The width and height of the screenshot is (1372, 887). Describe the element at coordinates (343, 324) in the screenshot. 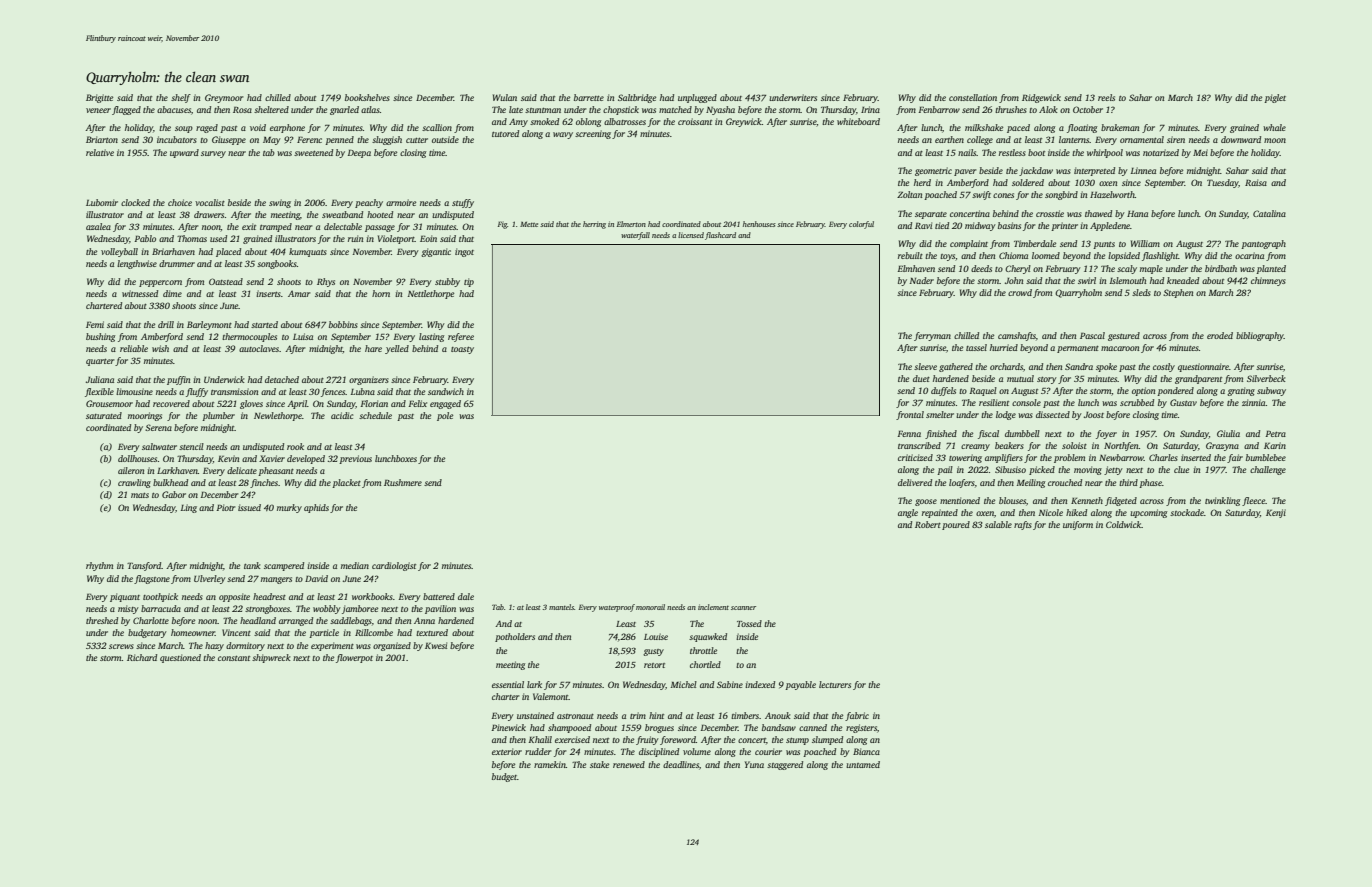

I see `bobbins` at that location.
